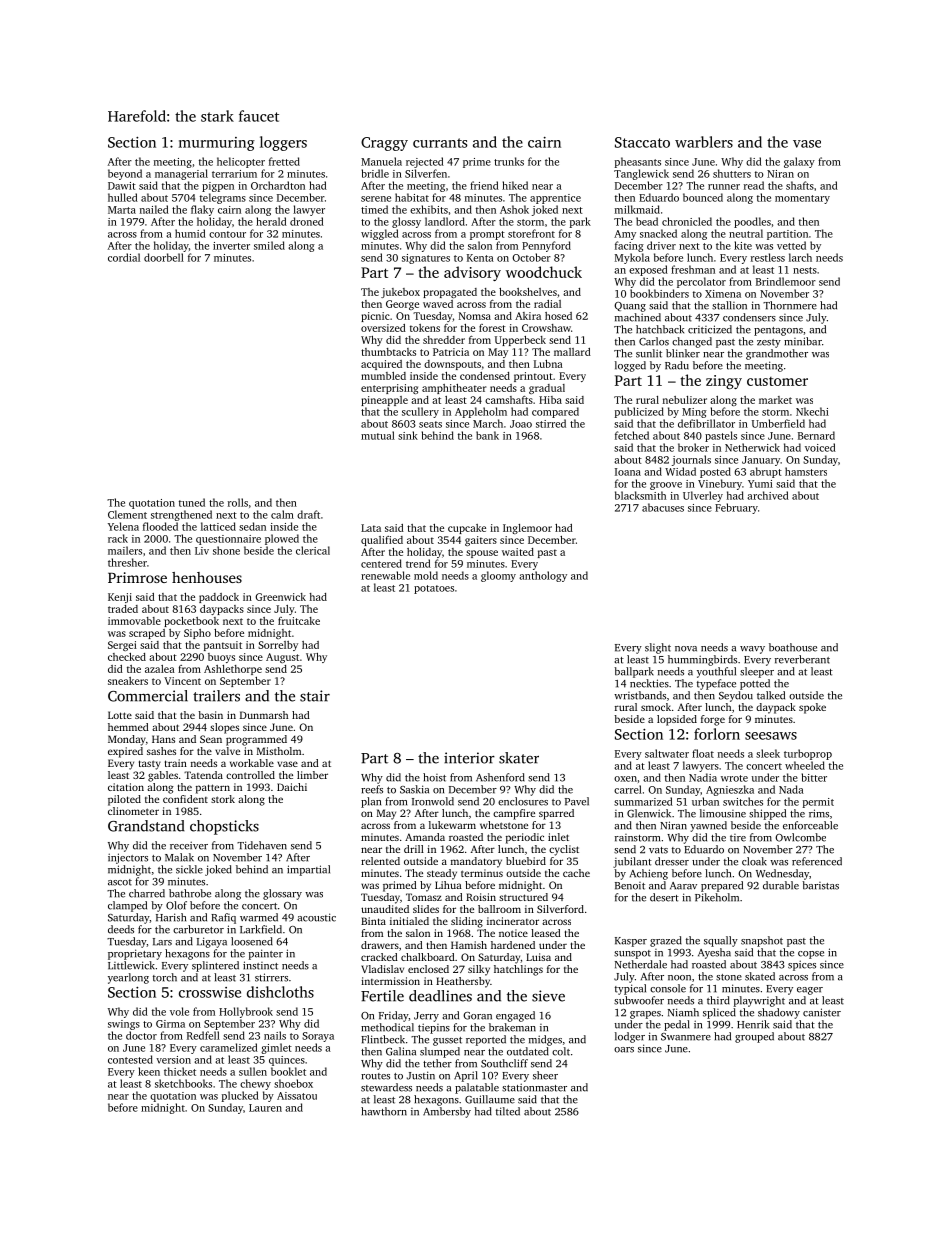 The width and height of the screenshot is (952, 1233). What do you see at coordinates (548, 996) in the screenshot?
I see `sieve` at bounding box center [548, 996].
